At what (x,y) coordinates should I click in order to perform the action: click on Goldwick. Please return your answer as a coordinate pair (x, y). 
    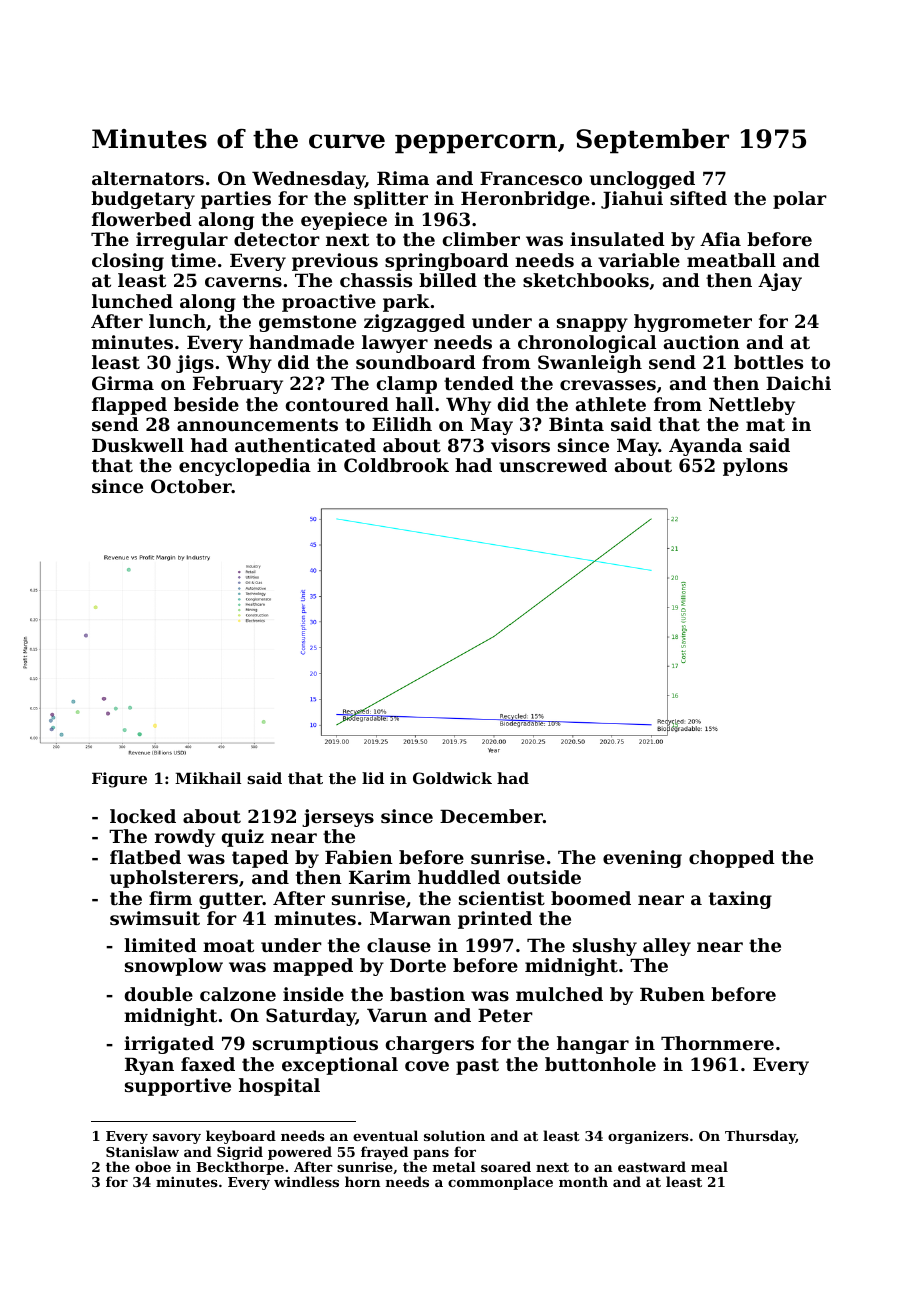
    Looking at the image, I should click on (452, 778).
